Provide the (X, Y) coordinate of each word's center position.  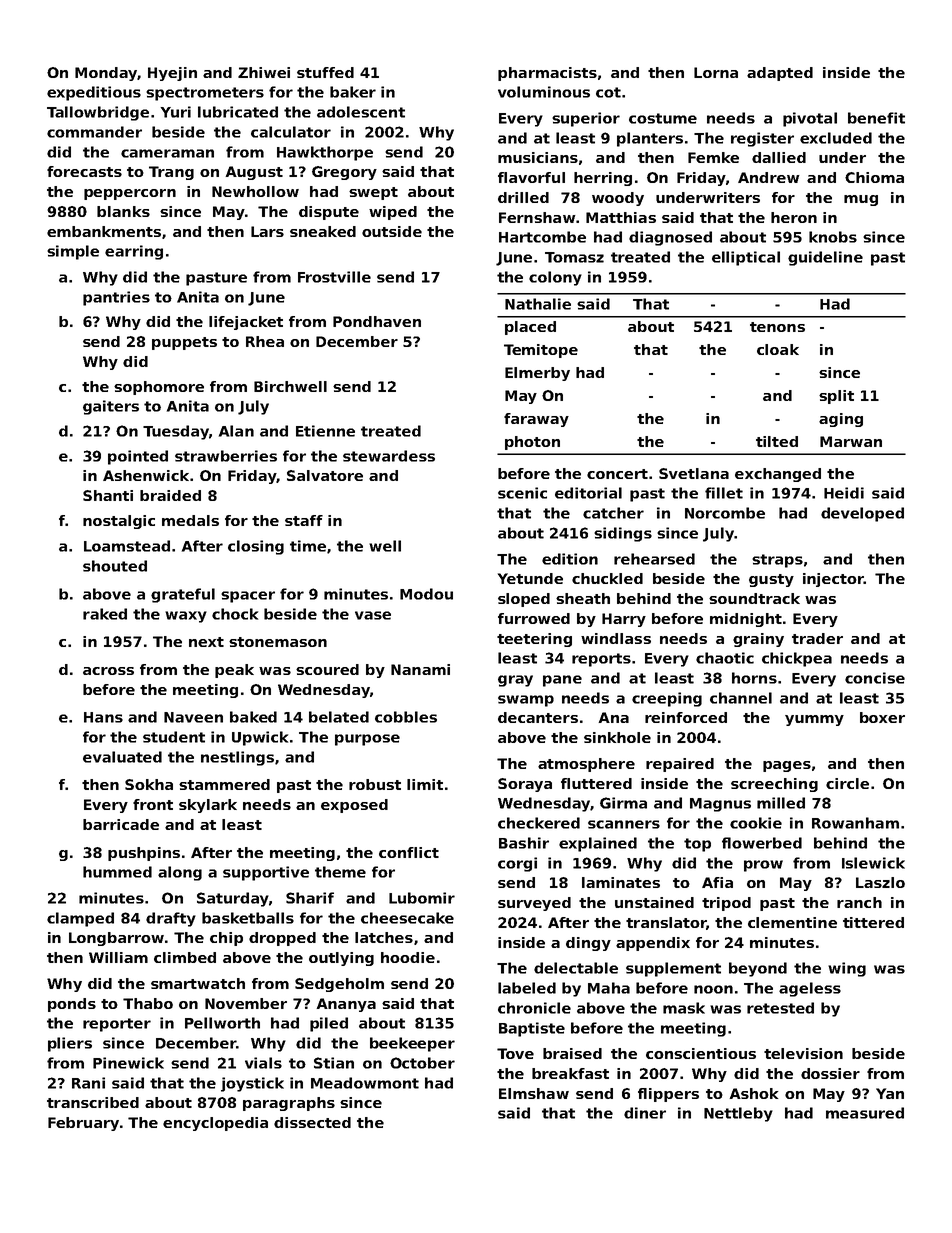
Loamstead (127, 546)
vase (373, 615)
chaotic (725, 658)
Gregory (344, 173)
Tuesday (176, 432)
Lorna (716, 72)
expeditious (94, 93)
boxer (882, 717)
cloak (778, 349)
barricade (121, 824)
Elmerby (537, 374)
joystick (252, 1084)
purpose (367, 740)
